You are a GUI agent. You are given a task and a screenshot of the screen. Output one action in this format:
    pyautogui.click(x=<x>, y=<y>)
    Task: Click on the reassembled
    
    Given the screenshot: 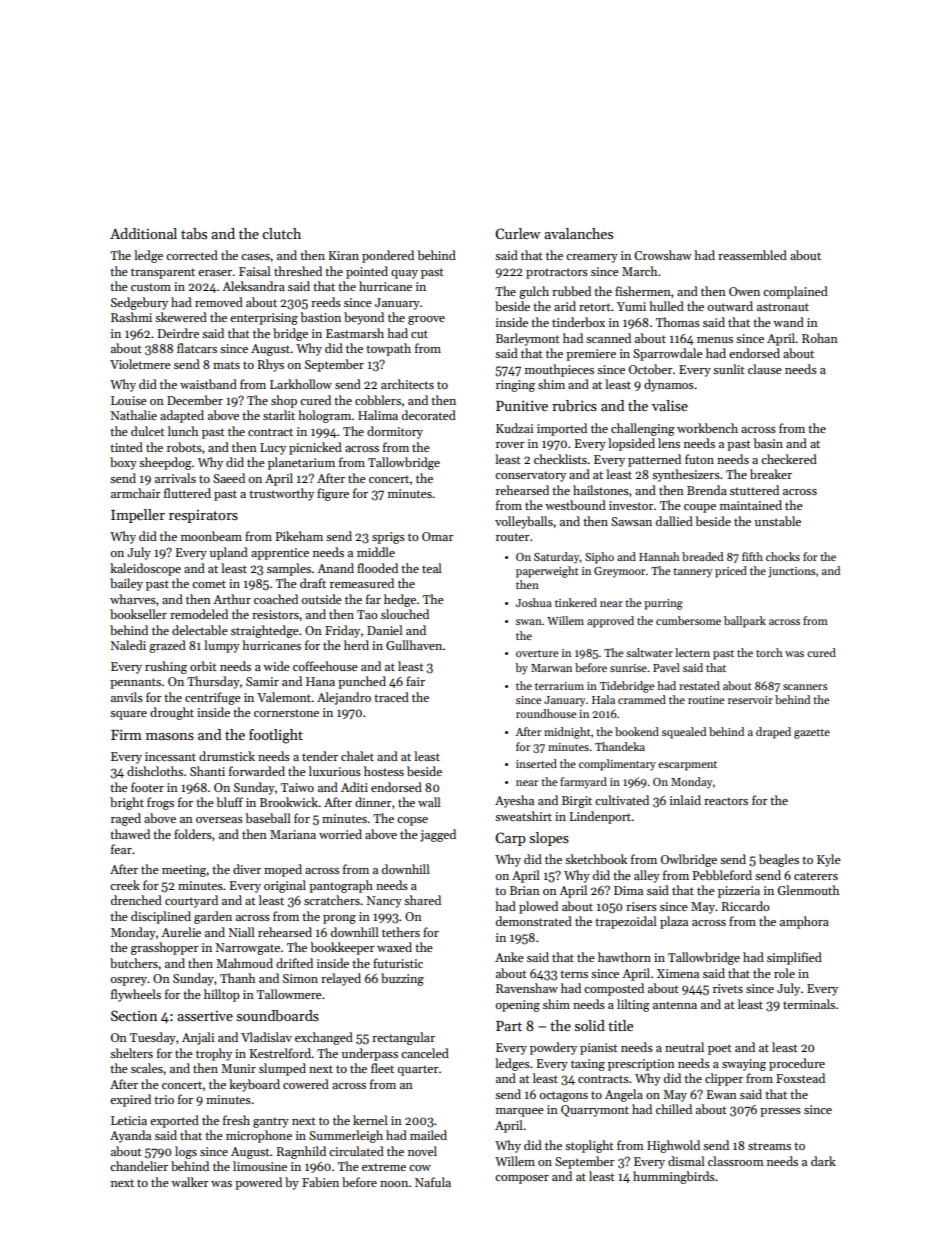 What is the action you would take?
    pyautogui.click(x=752, y=255)
